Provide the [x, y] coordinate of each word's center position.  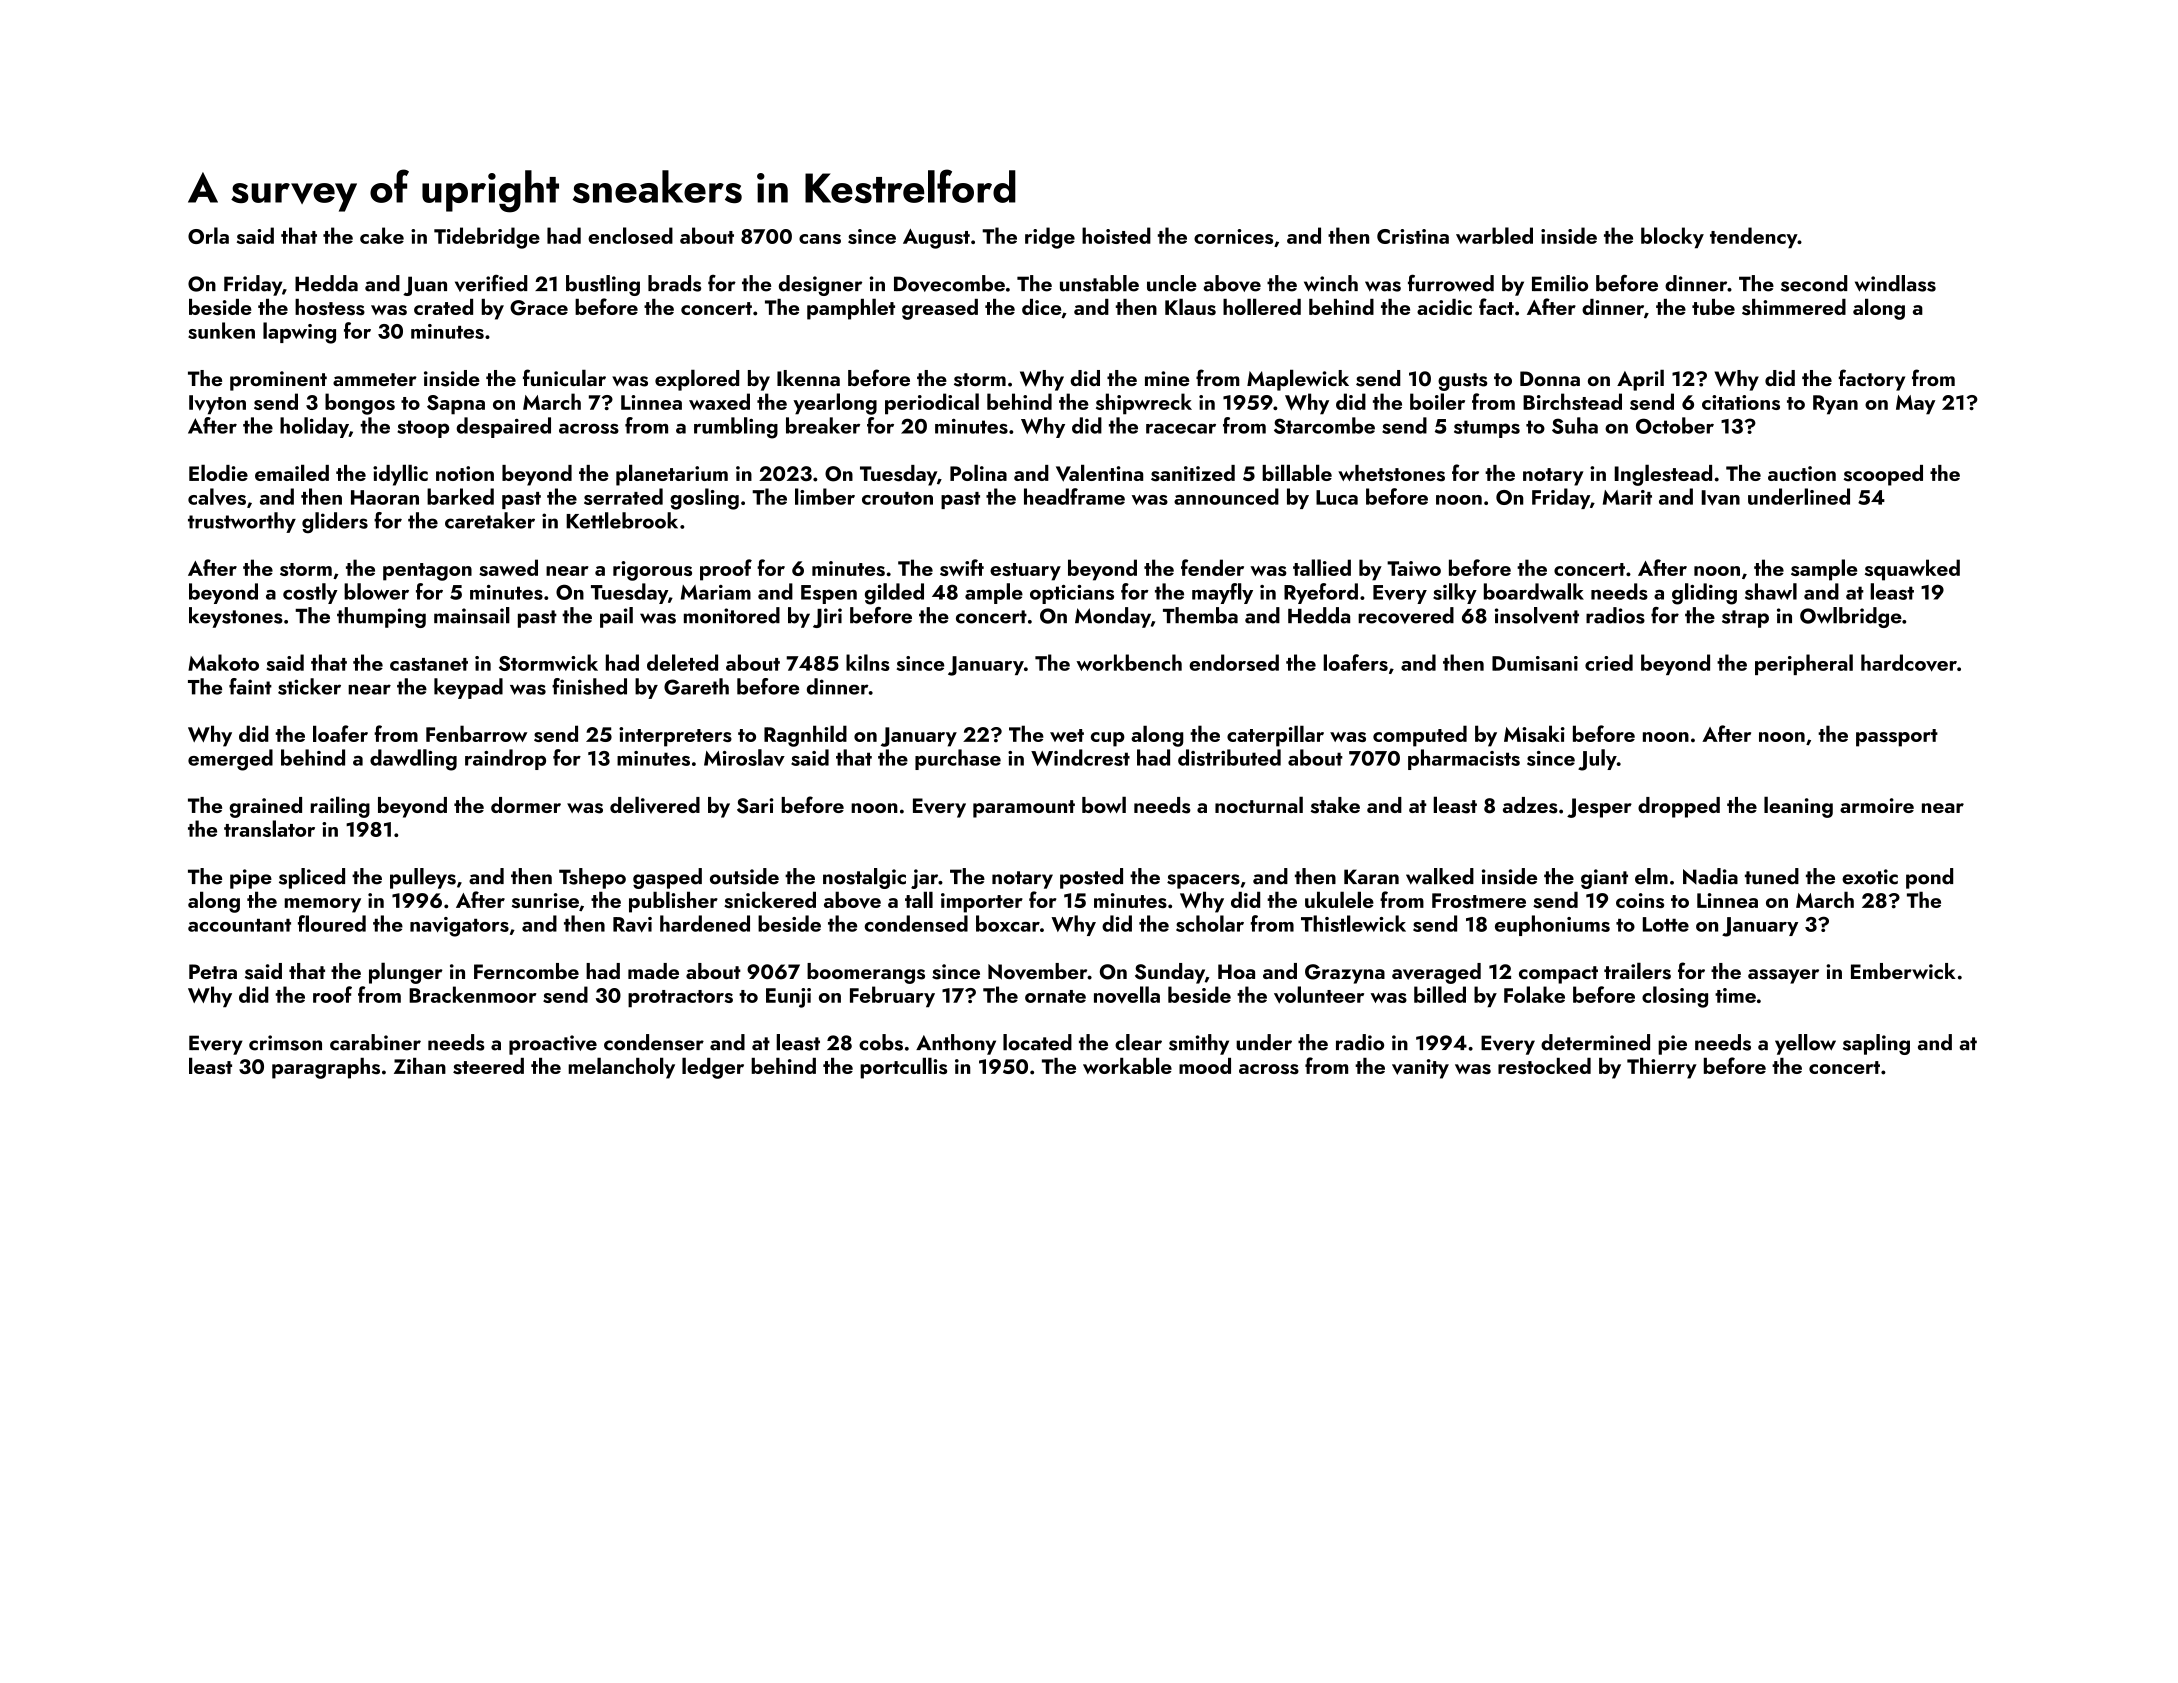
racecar [1181, 428]
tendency [1754, 237]
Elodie [218, 472]
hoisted [1116, 235]
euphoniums [1552, 925]
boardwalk [1534, 591]
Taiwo [1414, 568]
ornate [1055, 996]
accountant [239, 925]
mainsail [472, 615]
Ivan [1720, 498]
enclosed [630, 235]
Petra [213, 971]
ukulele [1339, 899]
